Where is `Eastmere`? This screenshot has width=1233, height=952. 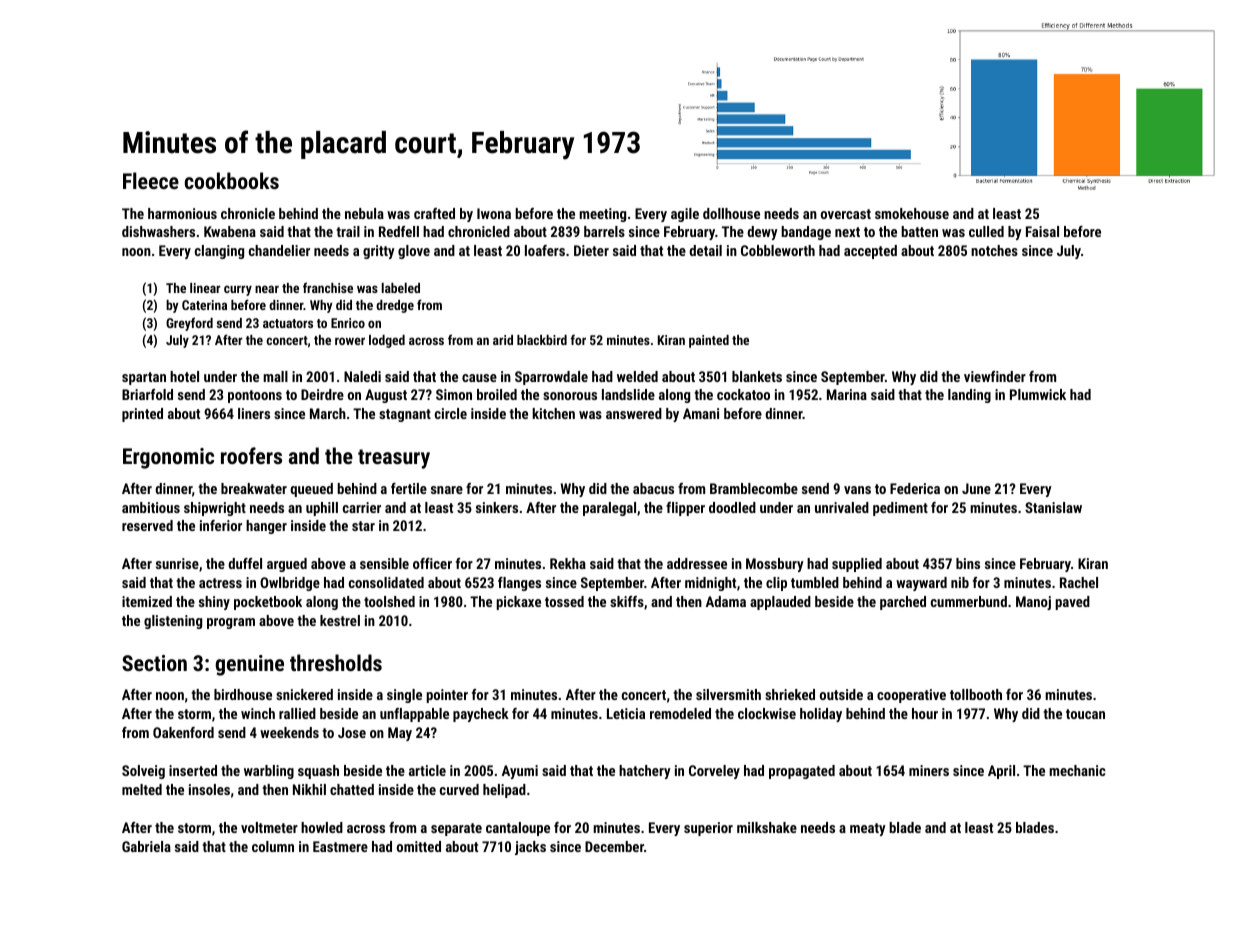
Eastmere is located at coordinates (340, 846).
